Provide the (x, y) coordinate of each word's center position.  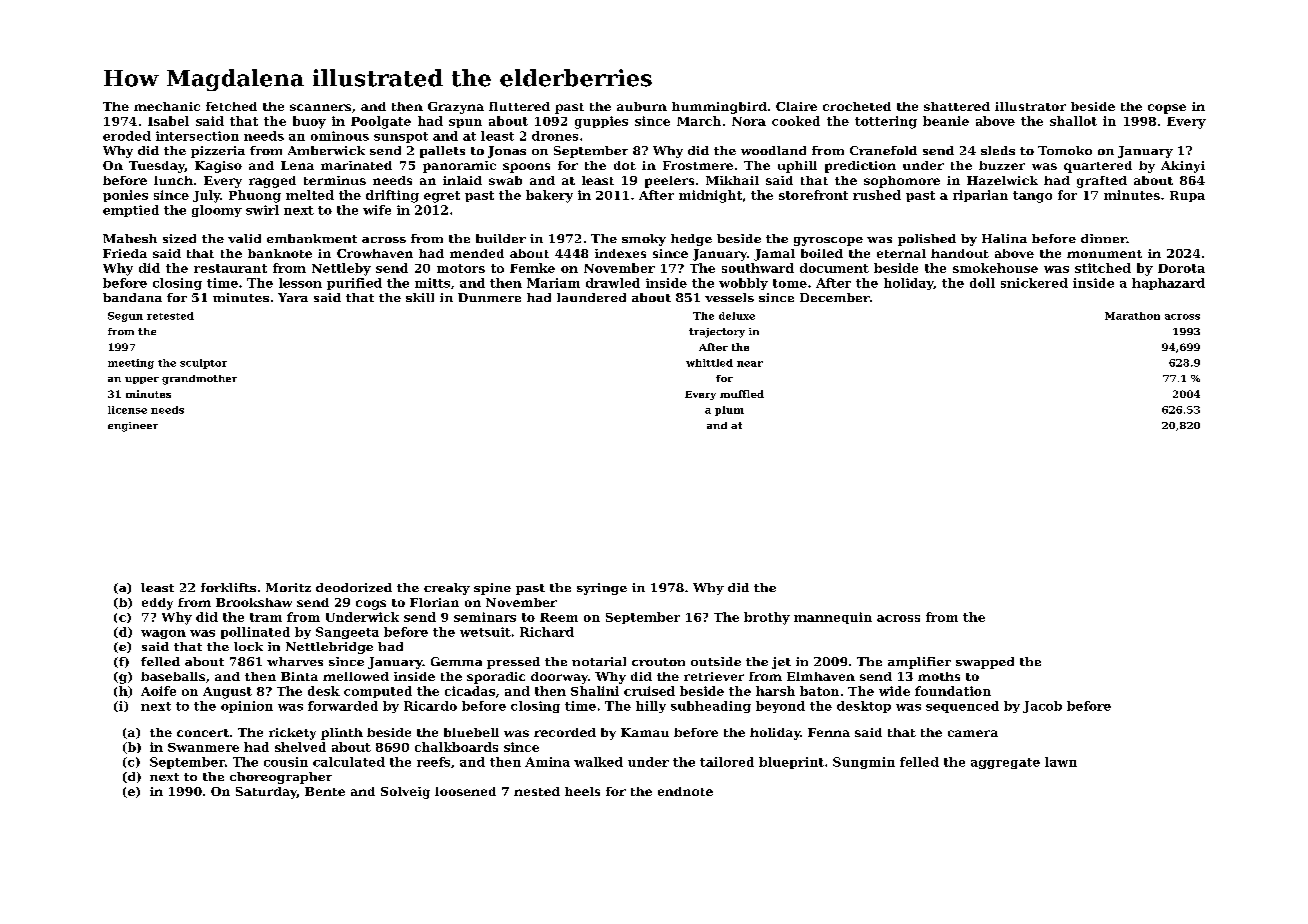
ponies (125, 196)
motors (461, 268)
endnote (685, 791)
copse (1167, 109)
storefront (813, 195)
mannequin (833, 618)
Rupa (1187, 196)
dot (625, 165)
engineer (133, 427)
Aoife (158, 691)
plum (729, 411)
